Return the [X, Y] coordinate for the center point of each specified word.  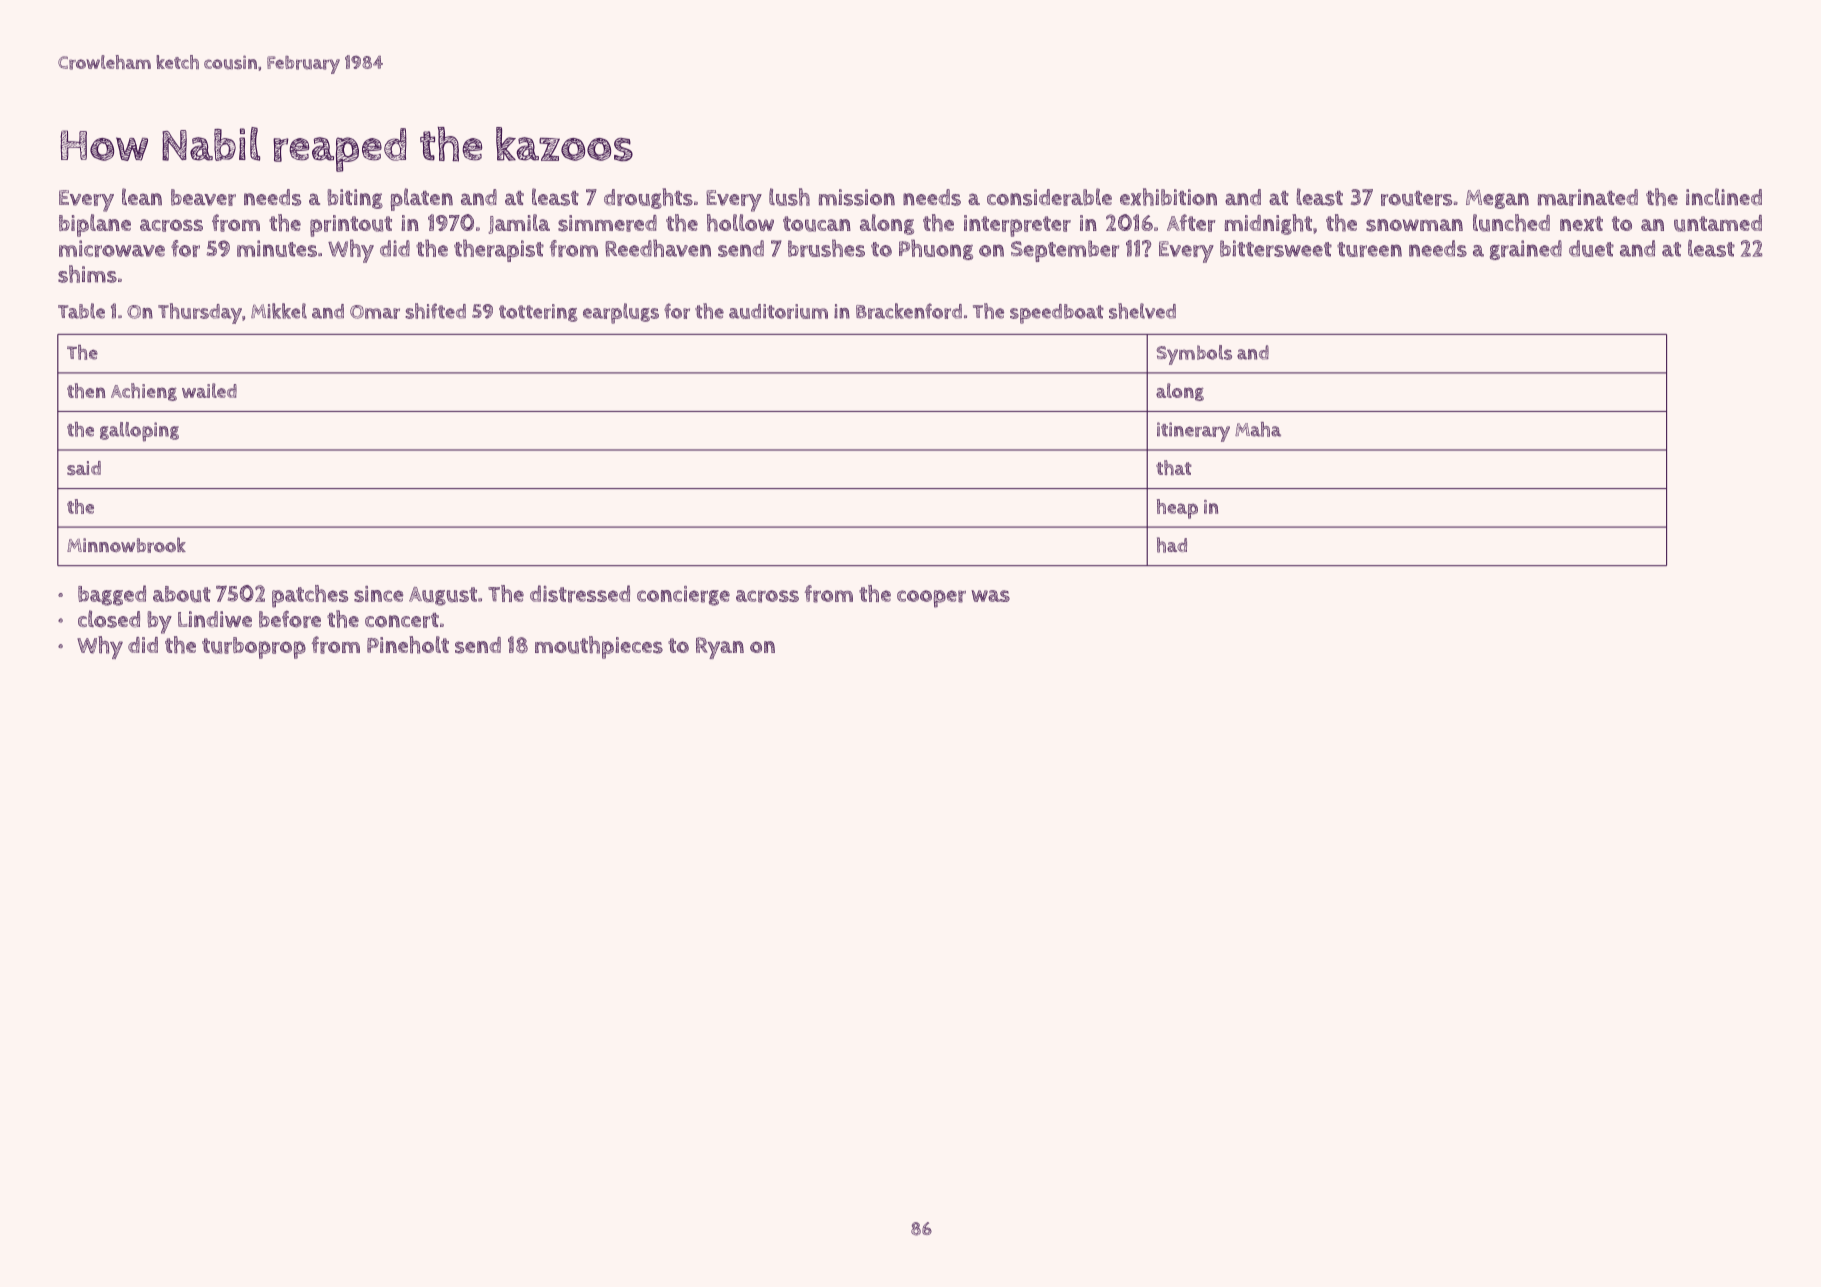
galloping [139, 432]
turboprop [254, 648]
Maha [1258, 429]
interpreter [1017, 226]
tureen [1369, 249]
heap [1177, 509]
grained [1526, 250]
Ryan [720, 648]
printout [351, 226]
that [1174, 467]
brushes [826, 248]
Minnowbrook [126, 545]
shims [87, 274]
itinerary [1193, 432]
